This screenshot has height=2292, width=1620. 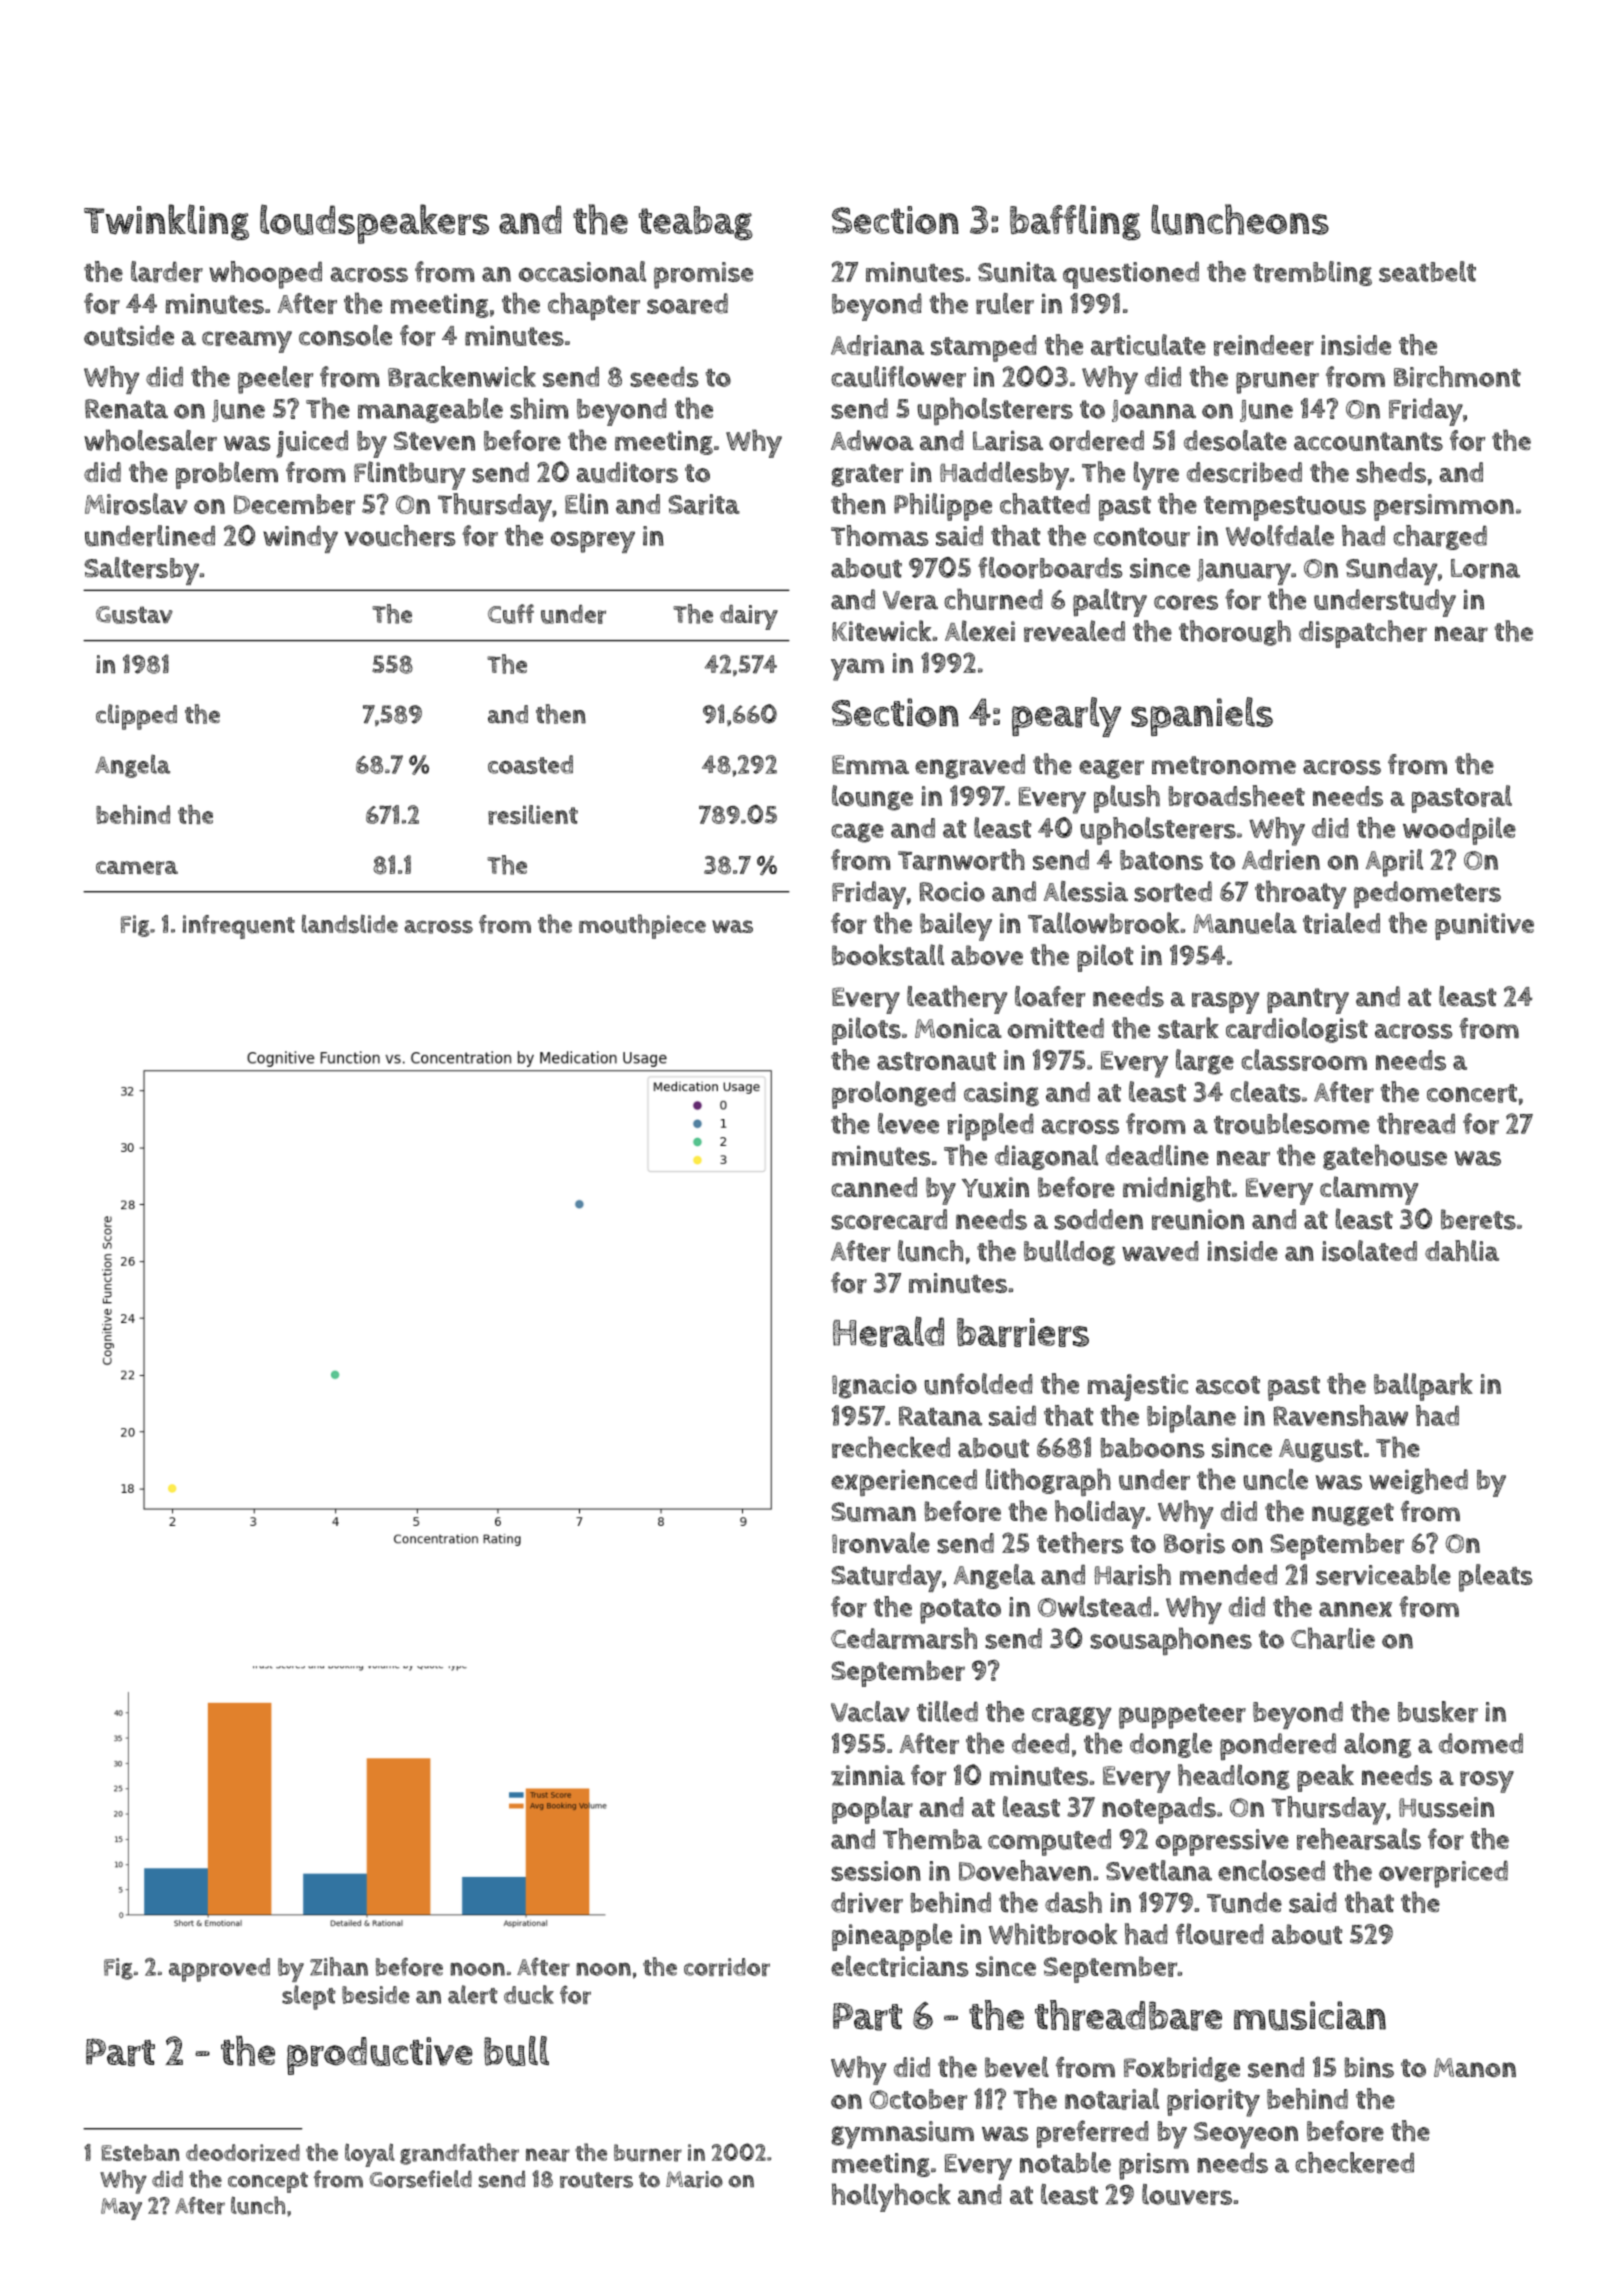 What do you see at coordinates (1359, 1839) in the screenshot?
I see `rehearsals` at bounding box center [1359, 1839].
